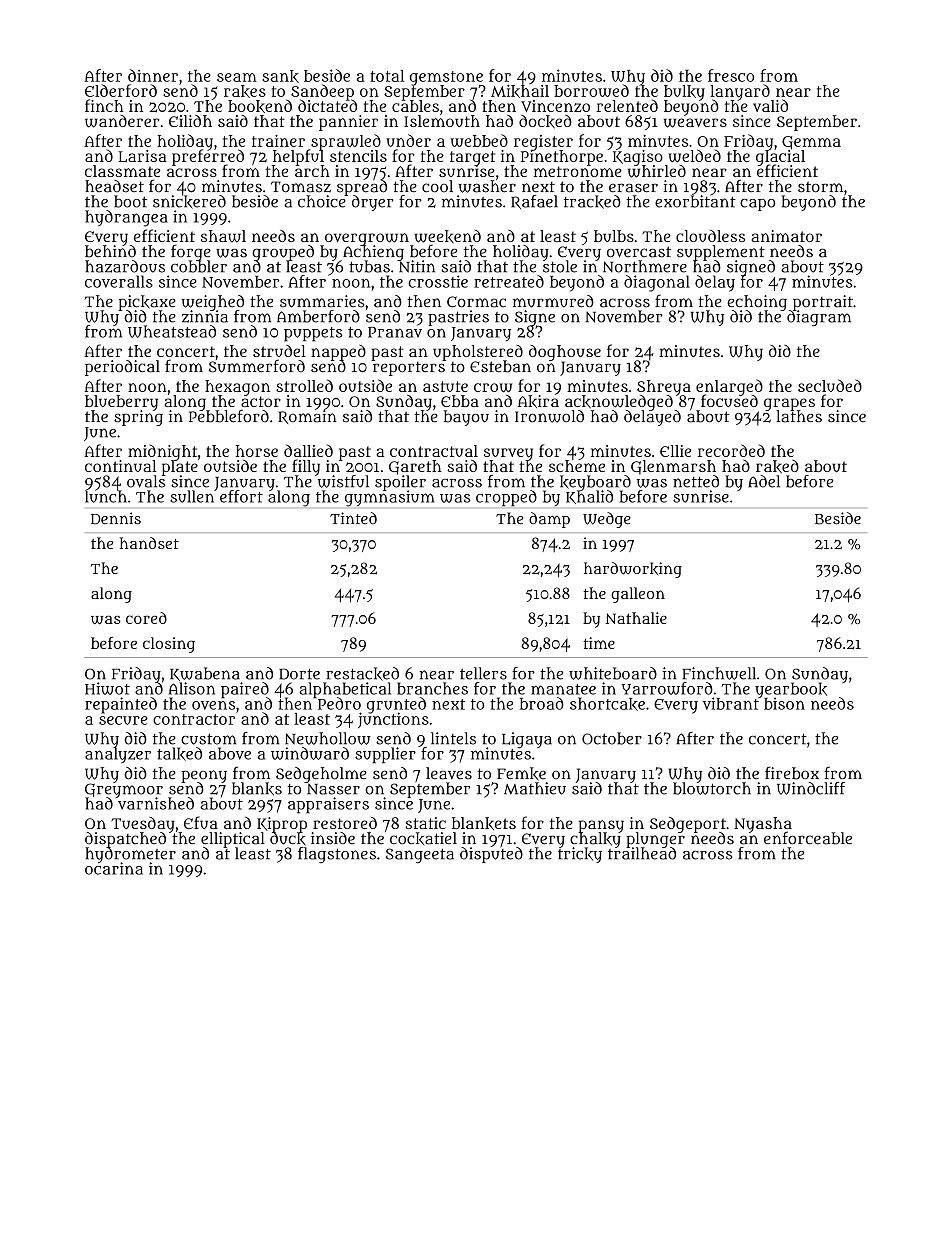 Image resolution: width=952 pixels, height=1233 pixels. I want to click on strudel, so click(279, 351).
